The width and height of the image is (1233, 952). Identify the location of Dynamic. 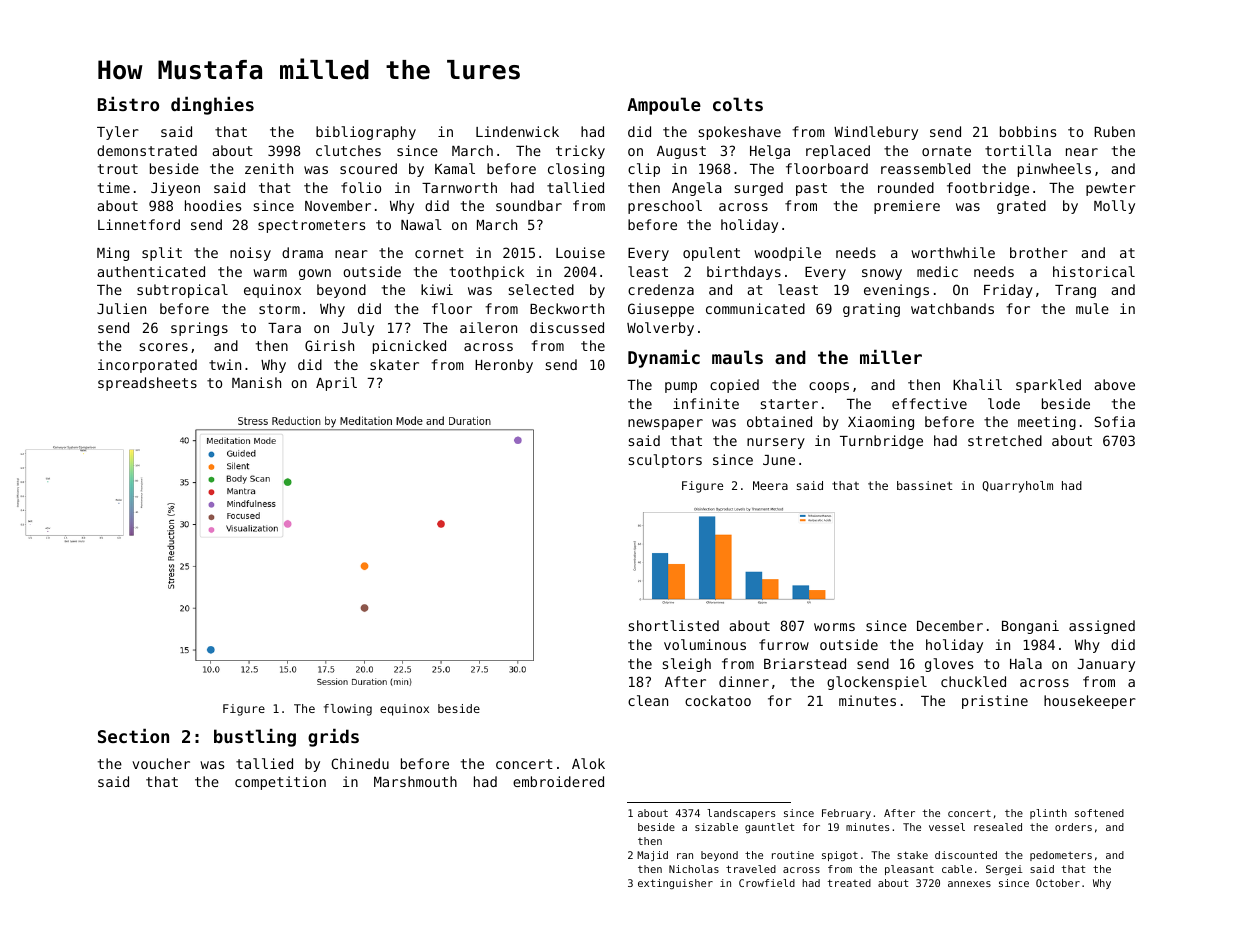
(664, 359).
